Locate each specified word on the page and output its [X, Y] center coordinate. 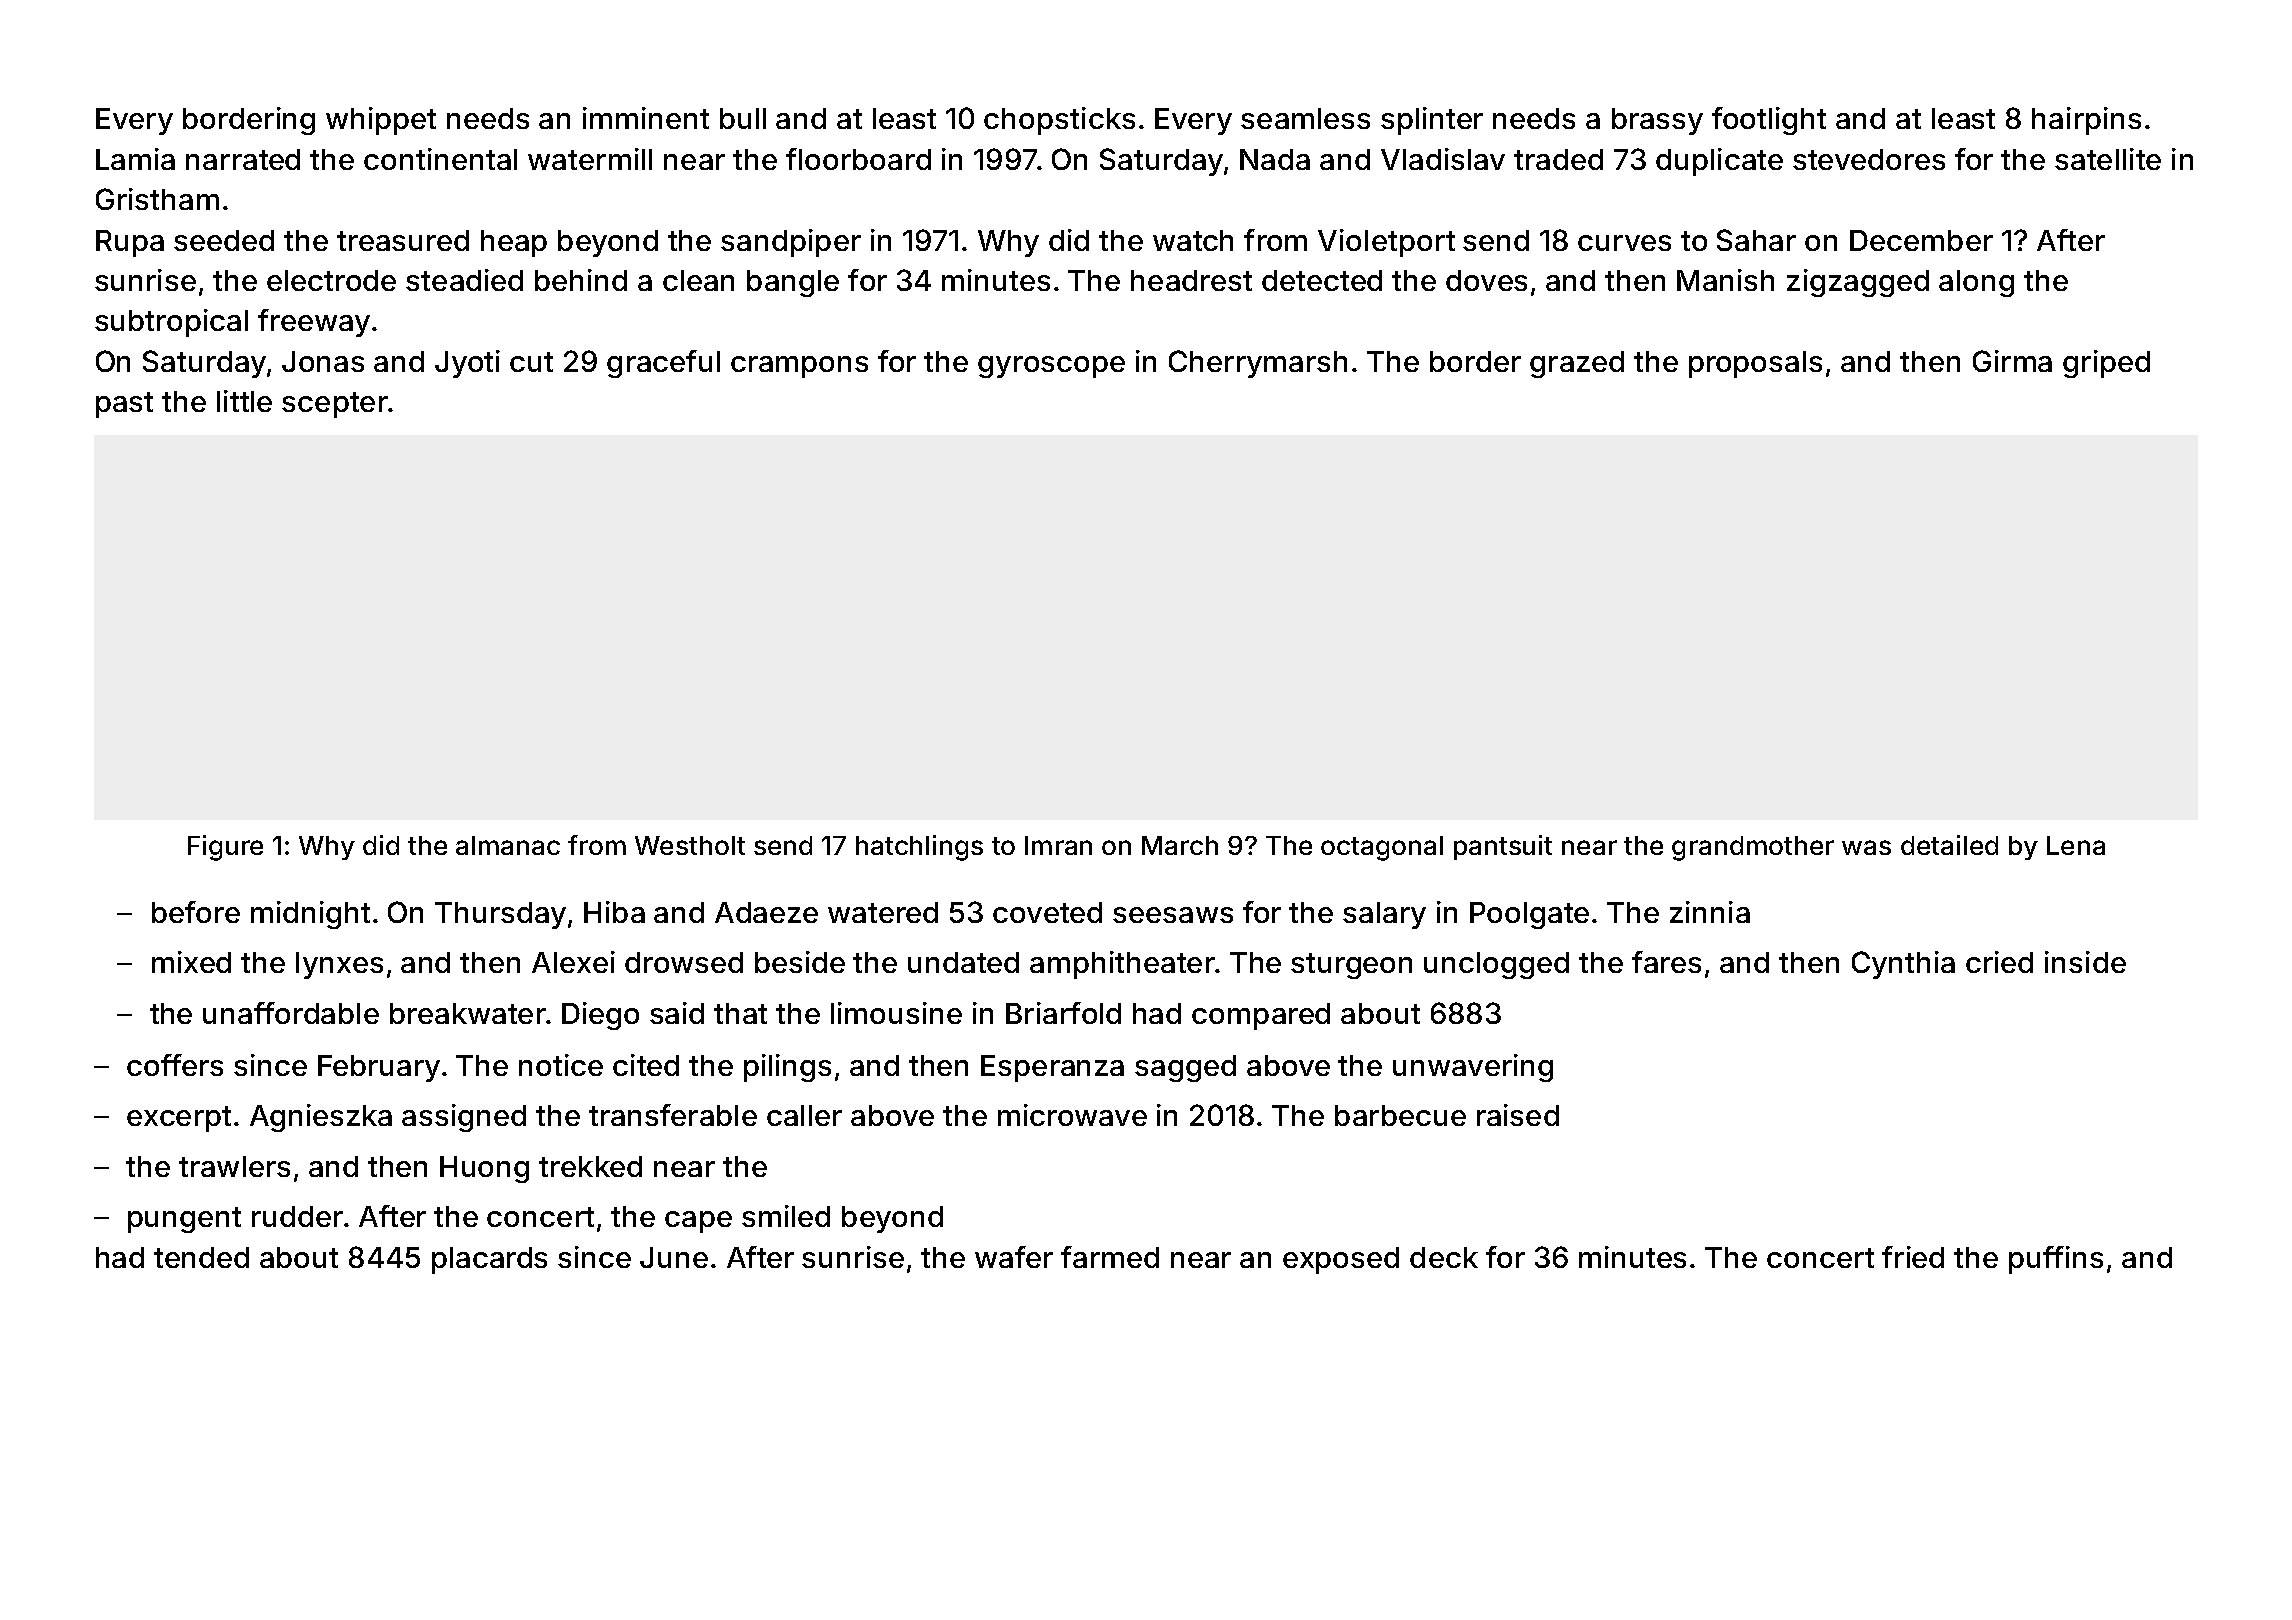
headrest [1191, 280]
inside [2085, 962]
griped [2106, 364]
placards [489, 1260]
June [674, 1257]
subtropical [171, 323]
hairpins [2086, 121]
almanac [508, 845]
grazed [1577, 364]
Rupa [130, 243]
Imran [1058, 845]
